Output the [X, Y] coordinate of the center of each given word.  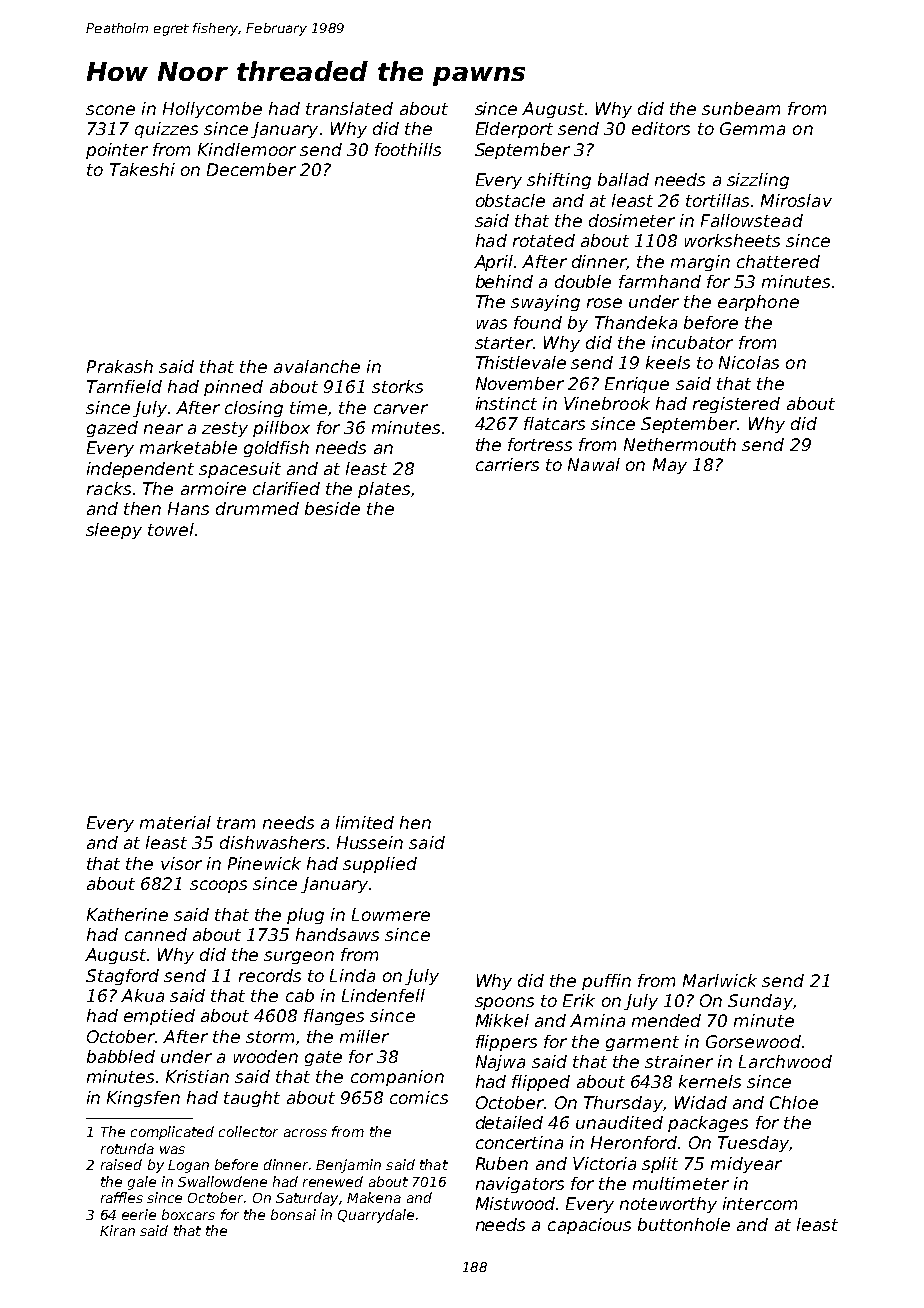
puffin [606, 982]
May [670, 466]
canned [156, 934]
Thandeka [636, 322]
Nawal [594, 464]
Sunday [760, 1002]
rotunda [127, 1148]
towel [171, 529]
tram [236, 823]
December [251, 169]
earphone [758, 303]
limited [365, 822]
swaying [545, 303]
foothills [408, 149]
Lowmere [391, 914]
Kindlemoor [247, 149]
